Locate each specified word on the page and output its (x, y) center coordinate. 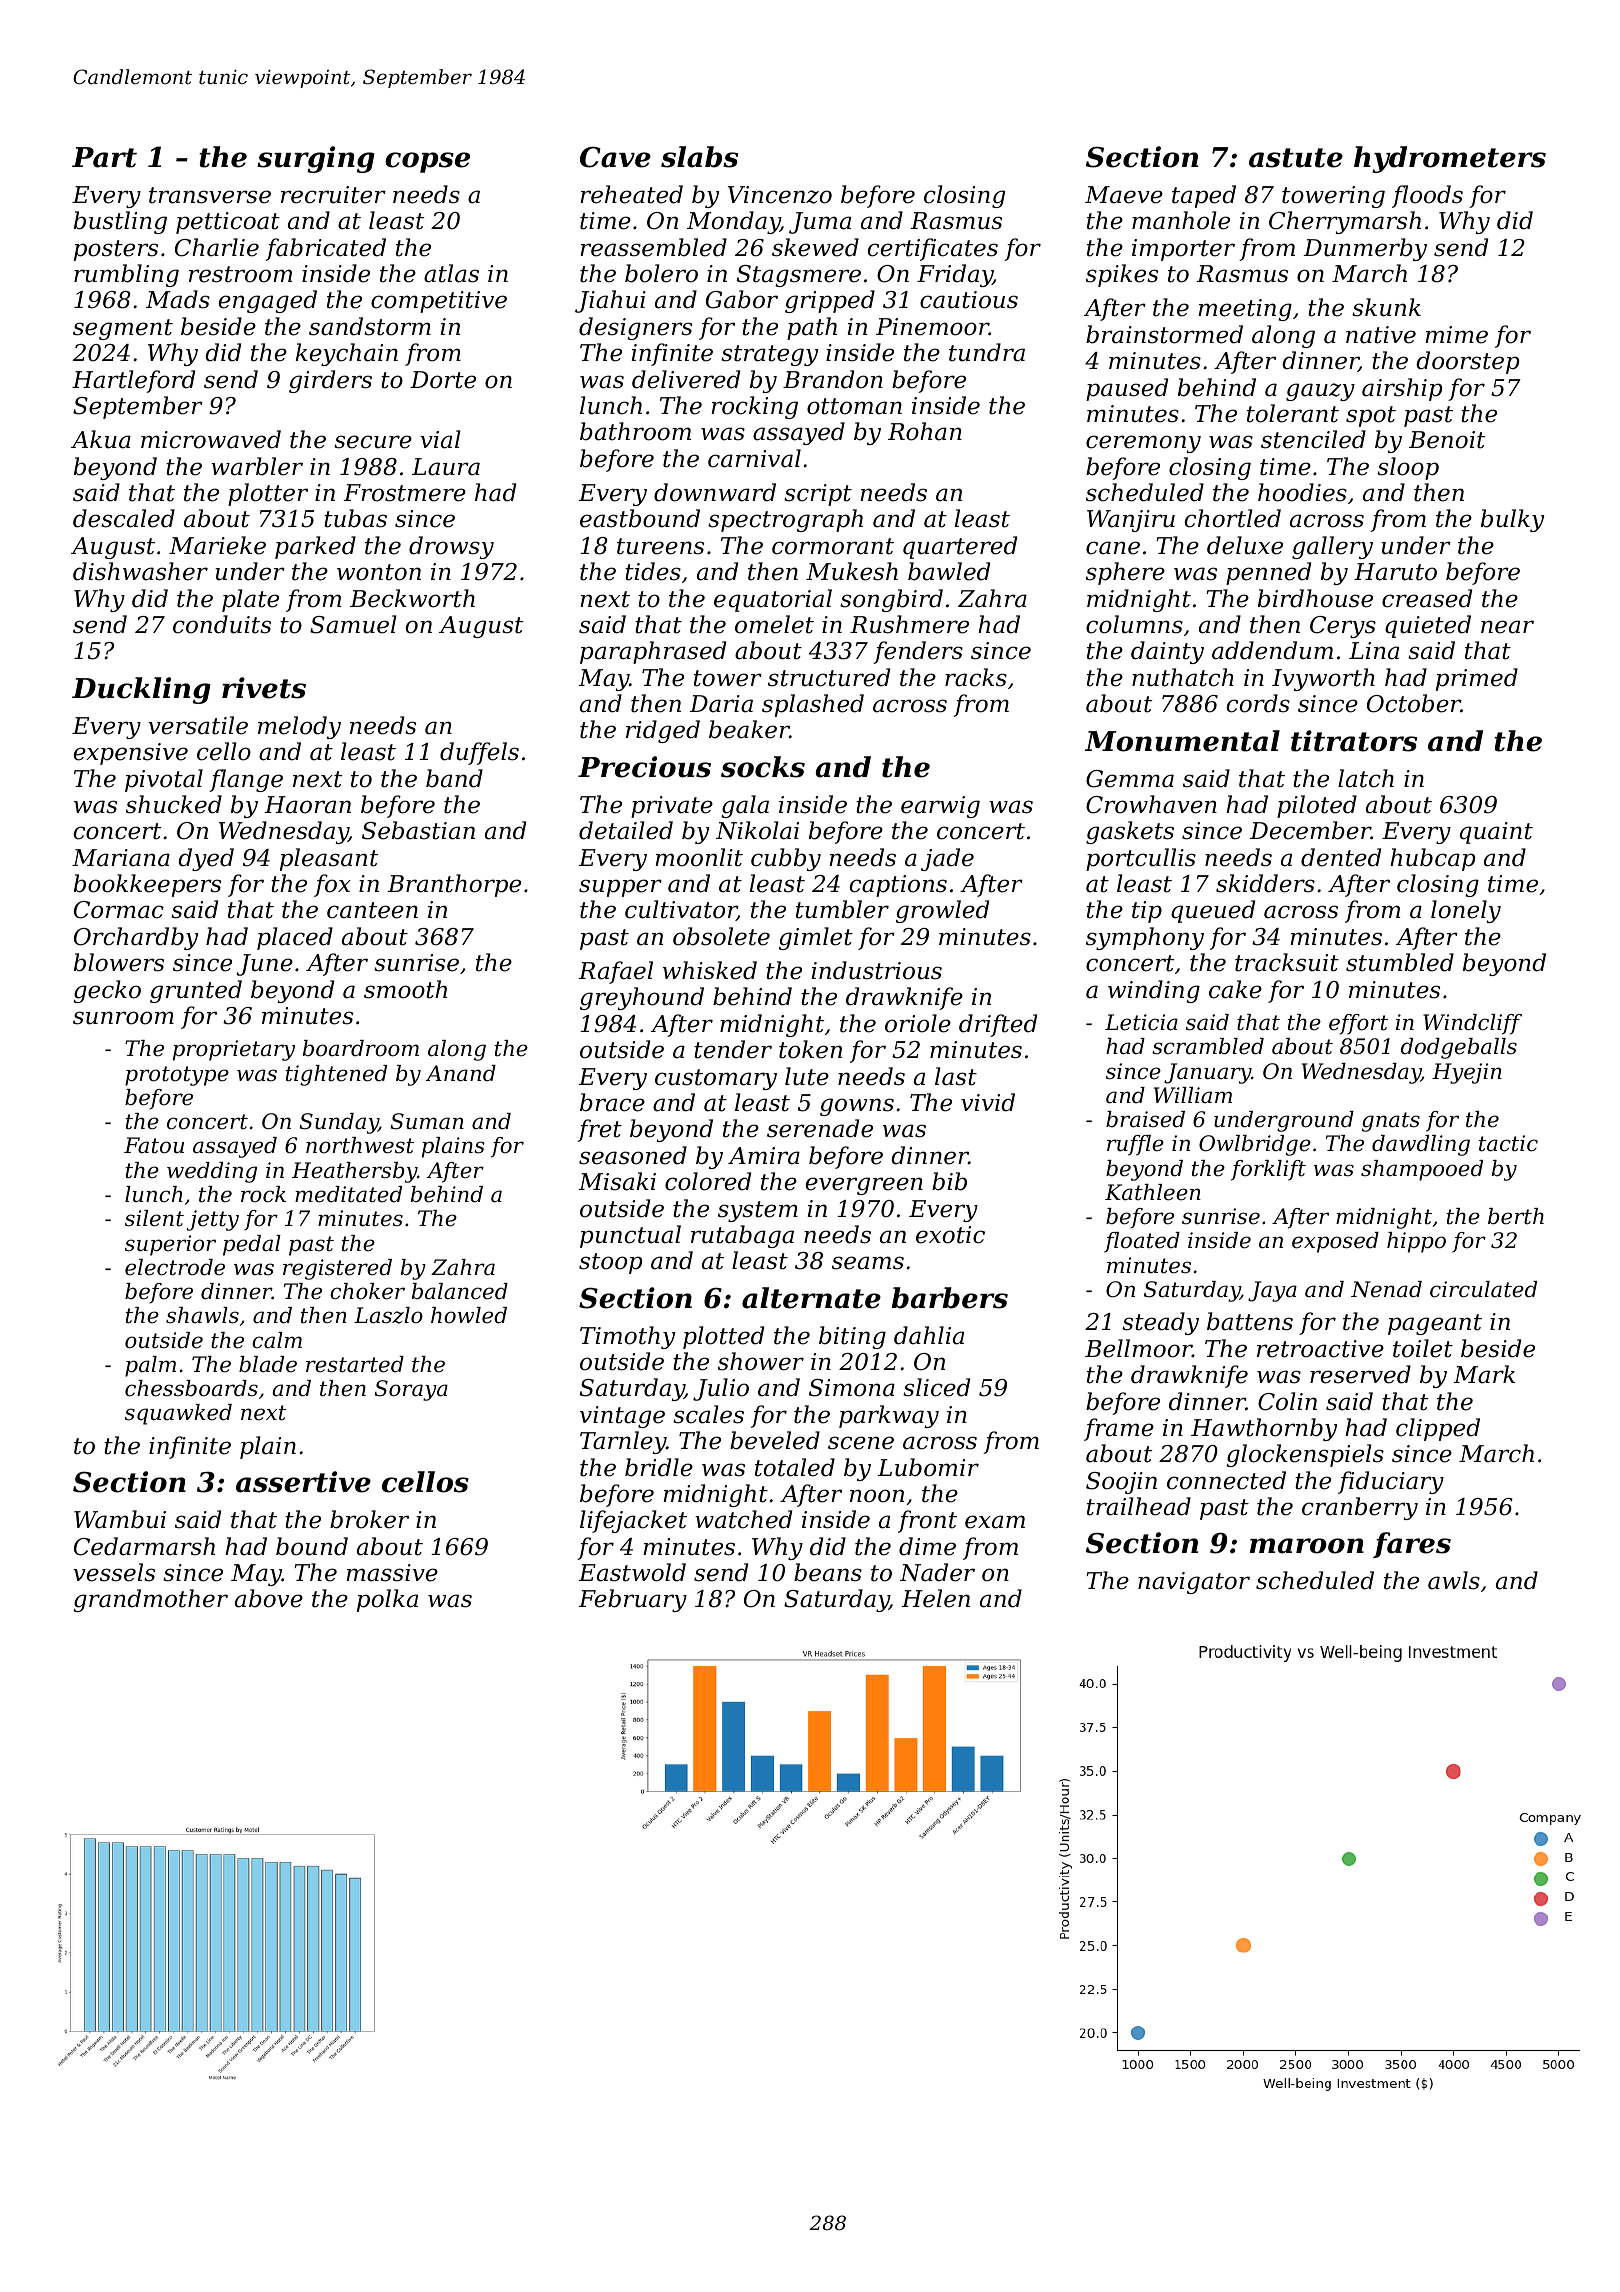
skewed (815, 247)
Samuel (353, 624)
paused (1127, 389)
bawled (949, 571)
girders (330, 381)
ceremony (1143, 444)
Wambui (120, 1519)
